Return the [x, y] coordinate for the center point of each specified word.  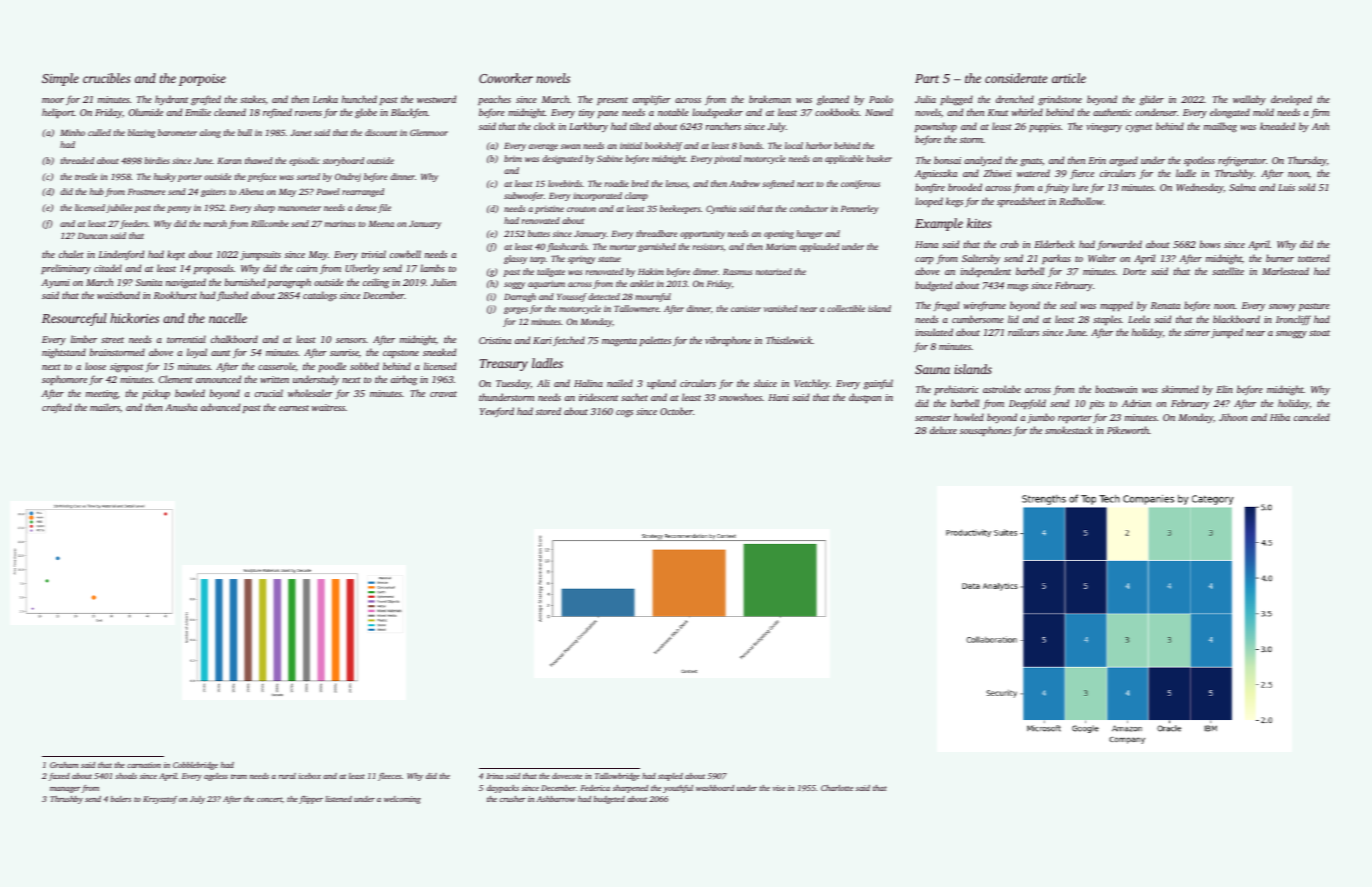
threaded [77, 160]
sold [1306, 187]
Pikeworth [1128, 430]
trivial [374, 254]
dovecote [567, 776]
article [1069, 78]
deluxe [943, 430]
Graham [64, 765]
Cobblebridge [195, 766]
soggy [514, 285]
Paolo [881, 99]
